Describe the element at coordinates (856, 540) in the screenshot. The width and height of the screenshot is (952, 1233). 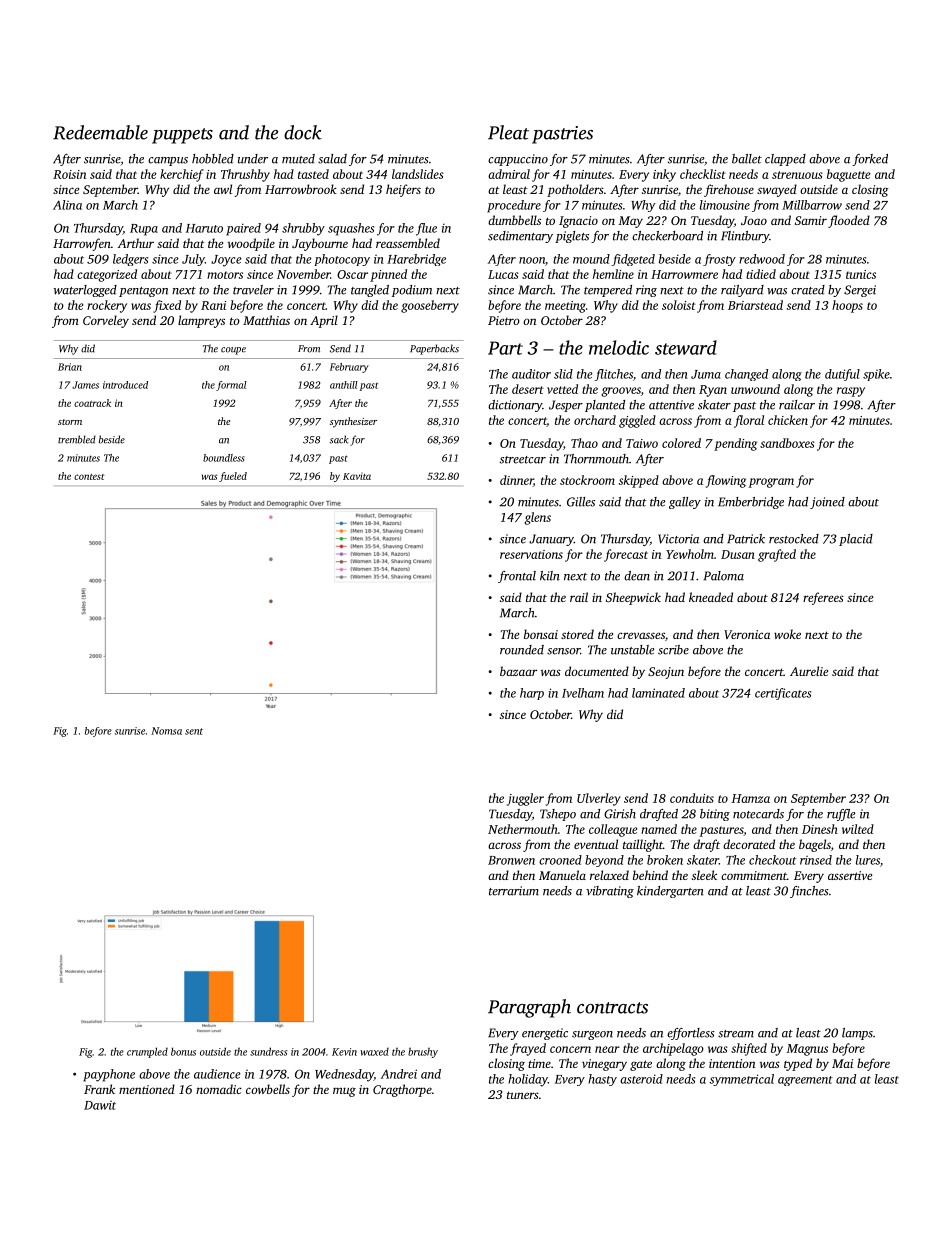
I see `placid` at that location.
